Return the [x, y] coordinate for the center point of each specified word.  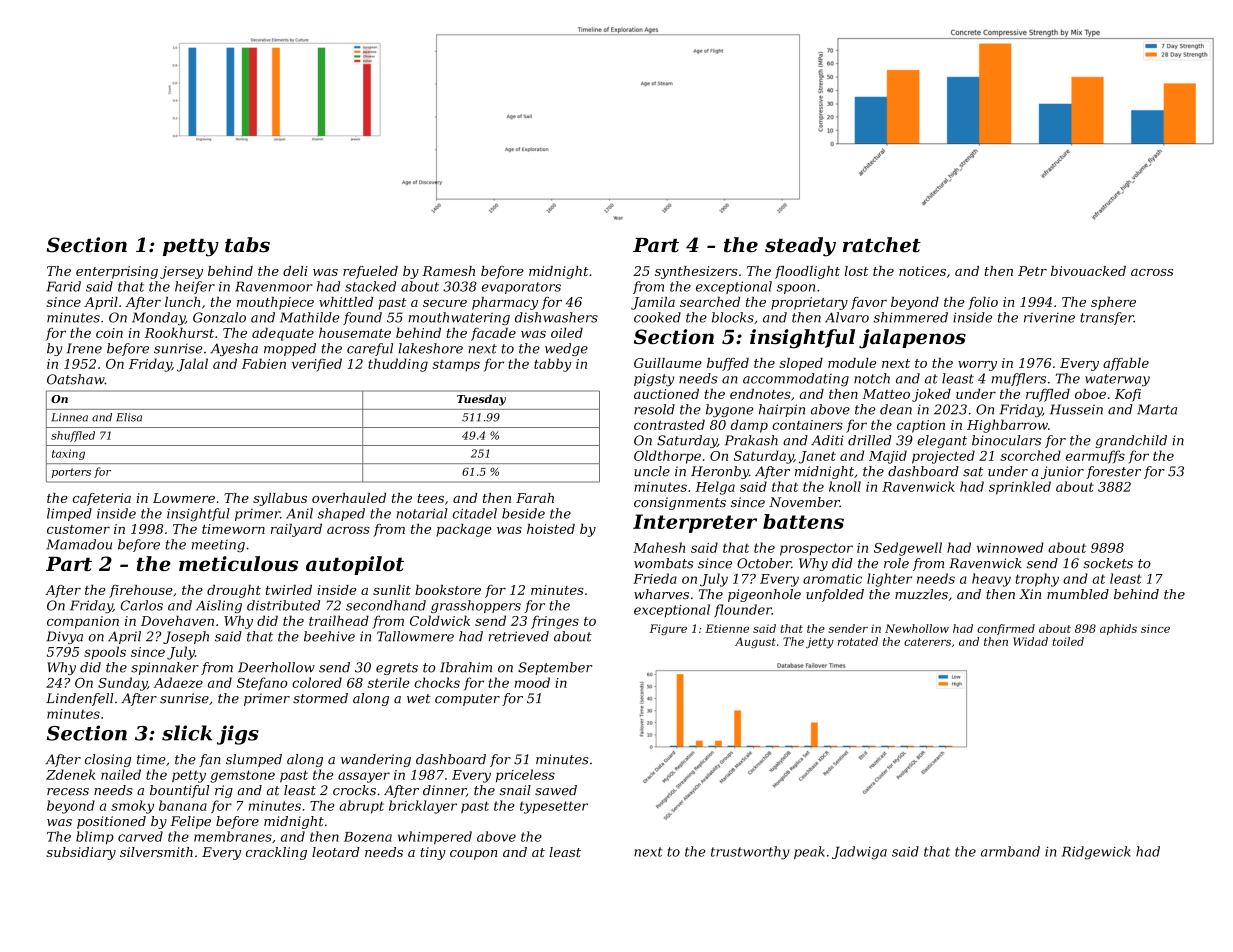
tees [430, 498]
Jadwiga [859, 853]
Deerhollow [276, 667]
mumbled [1078, 594]
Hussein [1076, 409]
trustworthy [750, 853]
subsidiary [81, 853]
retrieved [519, 636]
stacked [370, 286]
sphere [1113, 303]
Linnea [69, 417]
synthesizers [696, 272]
